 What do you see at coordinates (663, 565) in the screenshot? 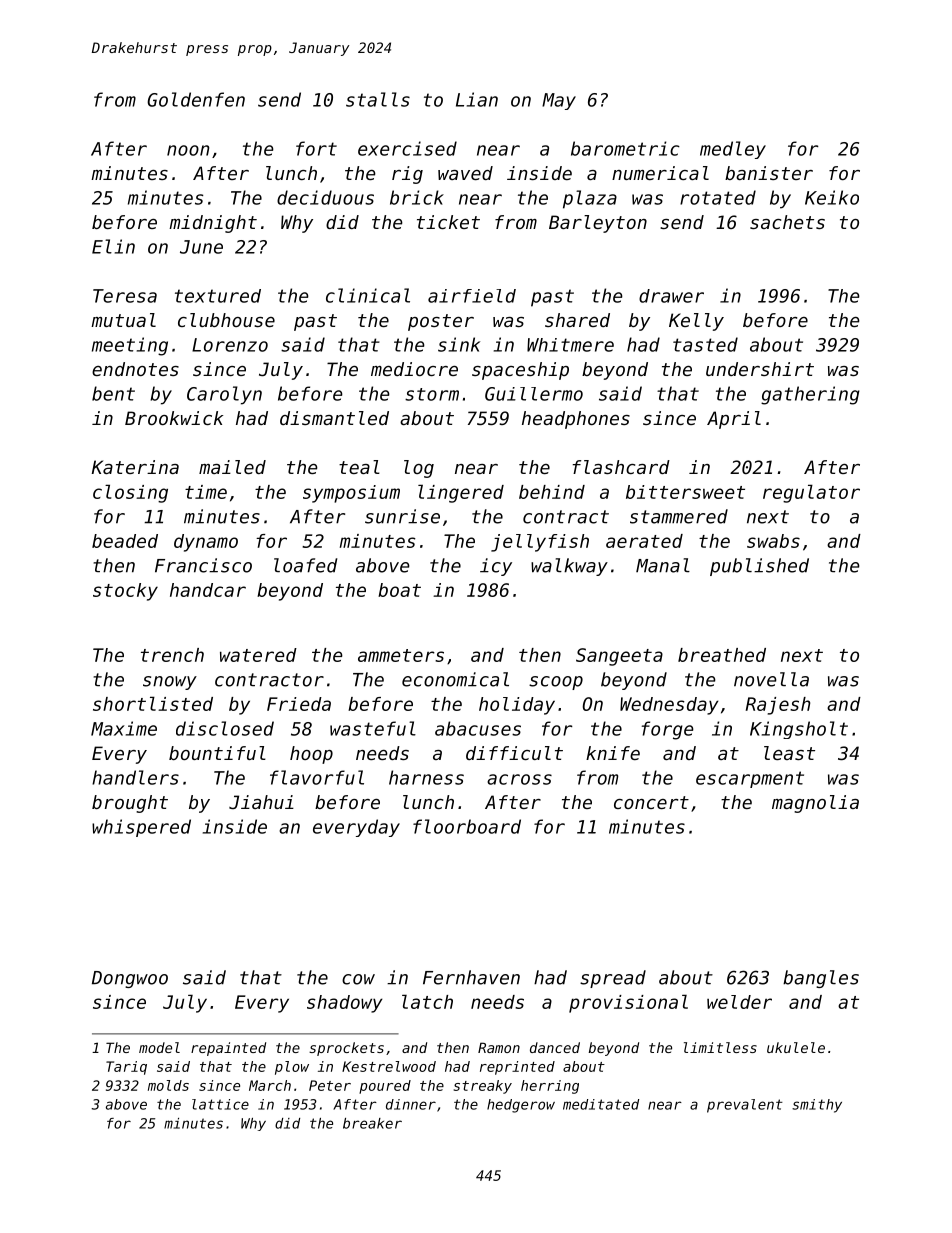
I see `Manal` at bounding box center [663, 565].
